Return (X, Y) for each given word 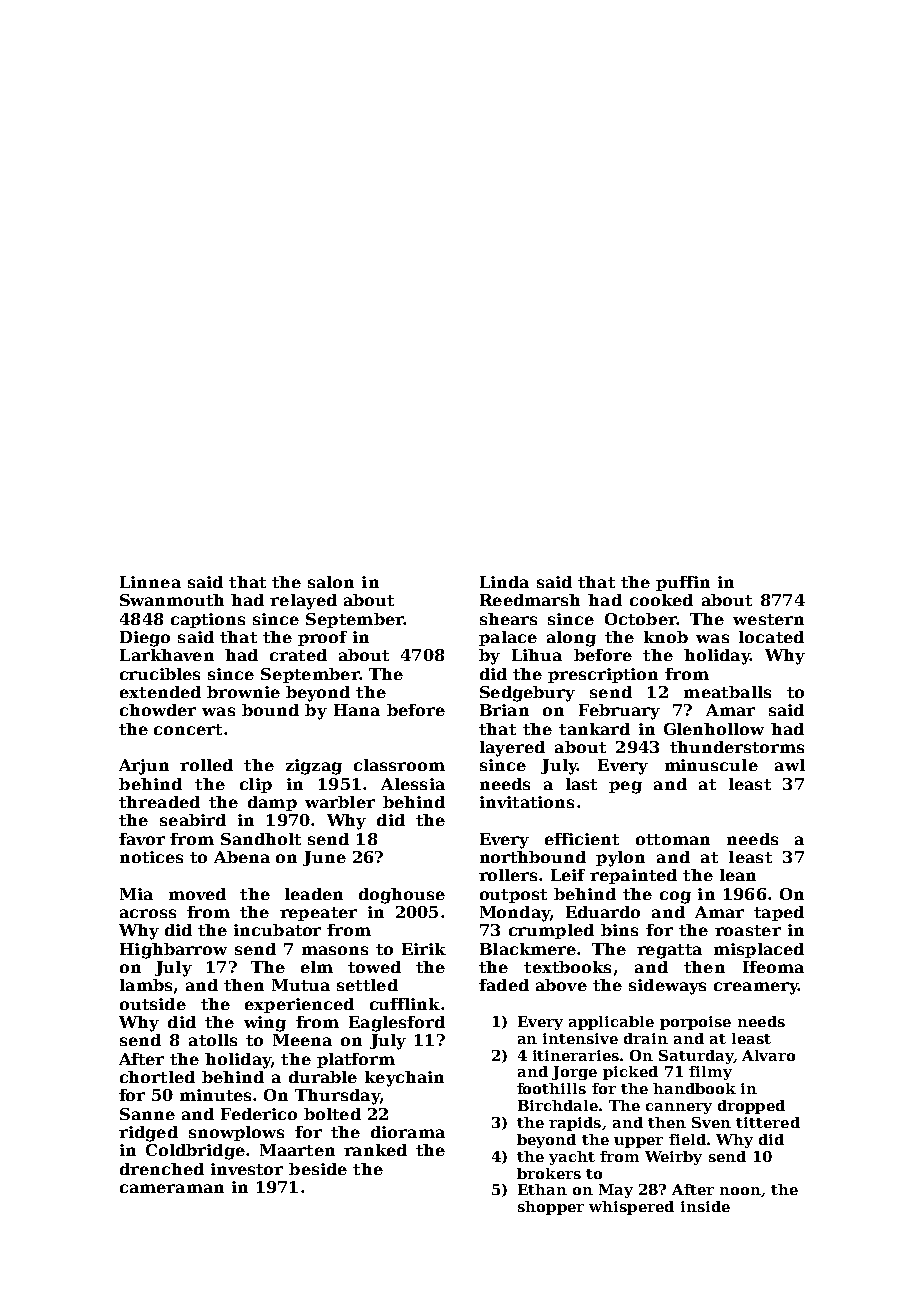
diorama (408, 1132)
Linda (504, 582)
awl (790, 765)
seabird (193, 820)
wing (265, 1024)
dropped (751, 1107)
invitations (527, 802)
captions (208, 620)
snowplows (236, 1133)
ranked (375, 1150)
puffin (683, 583)
